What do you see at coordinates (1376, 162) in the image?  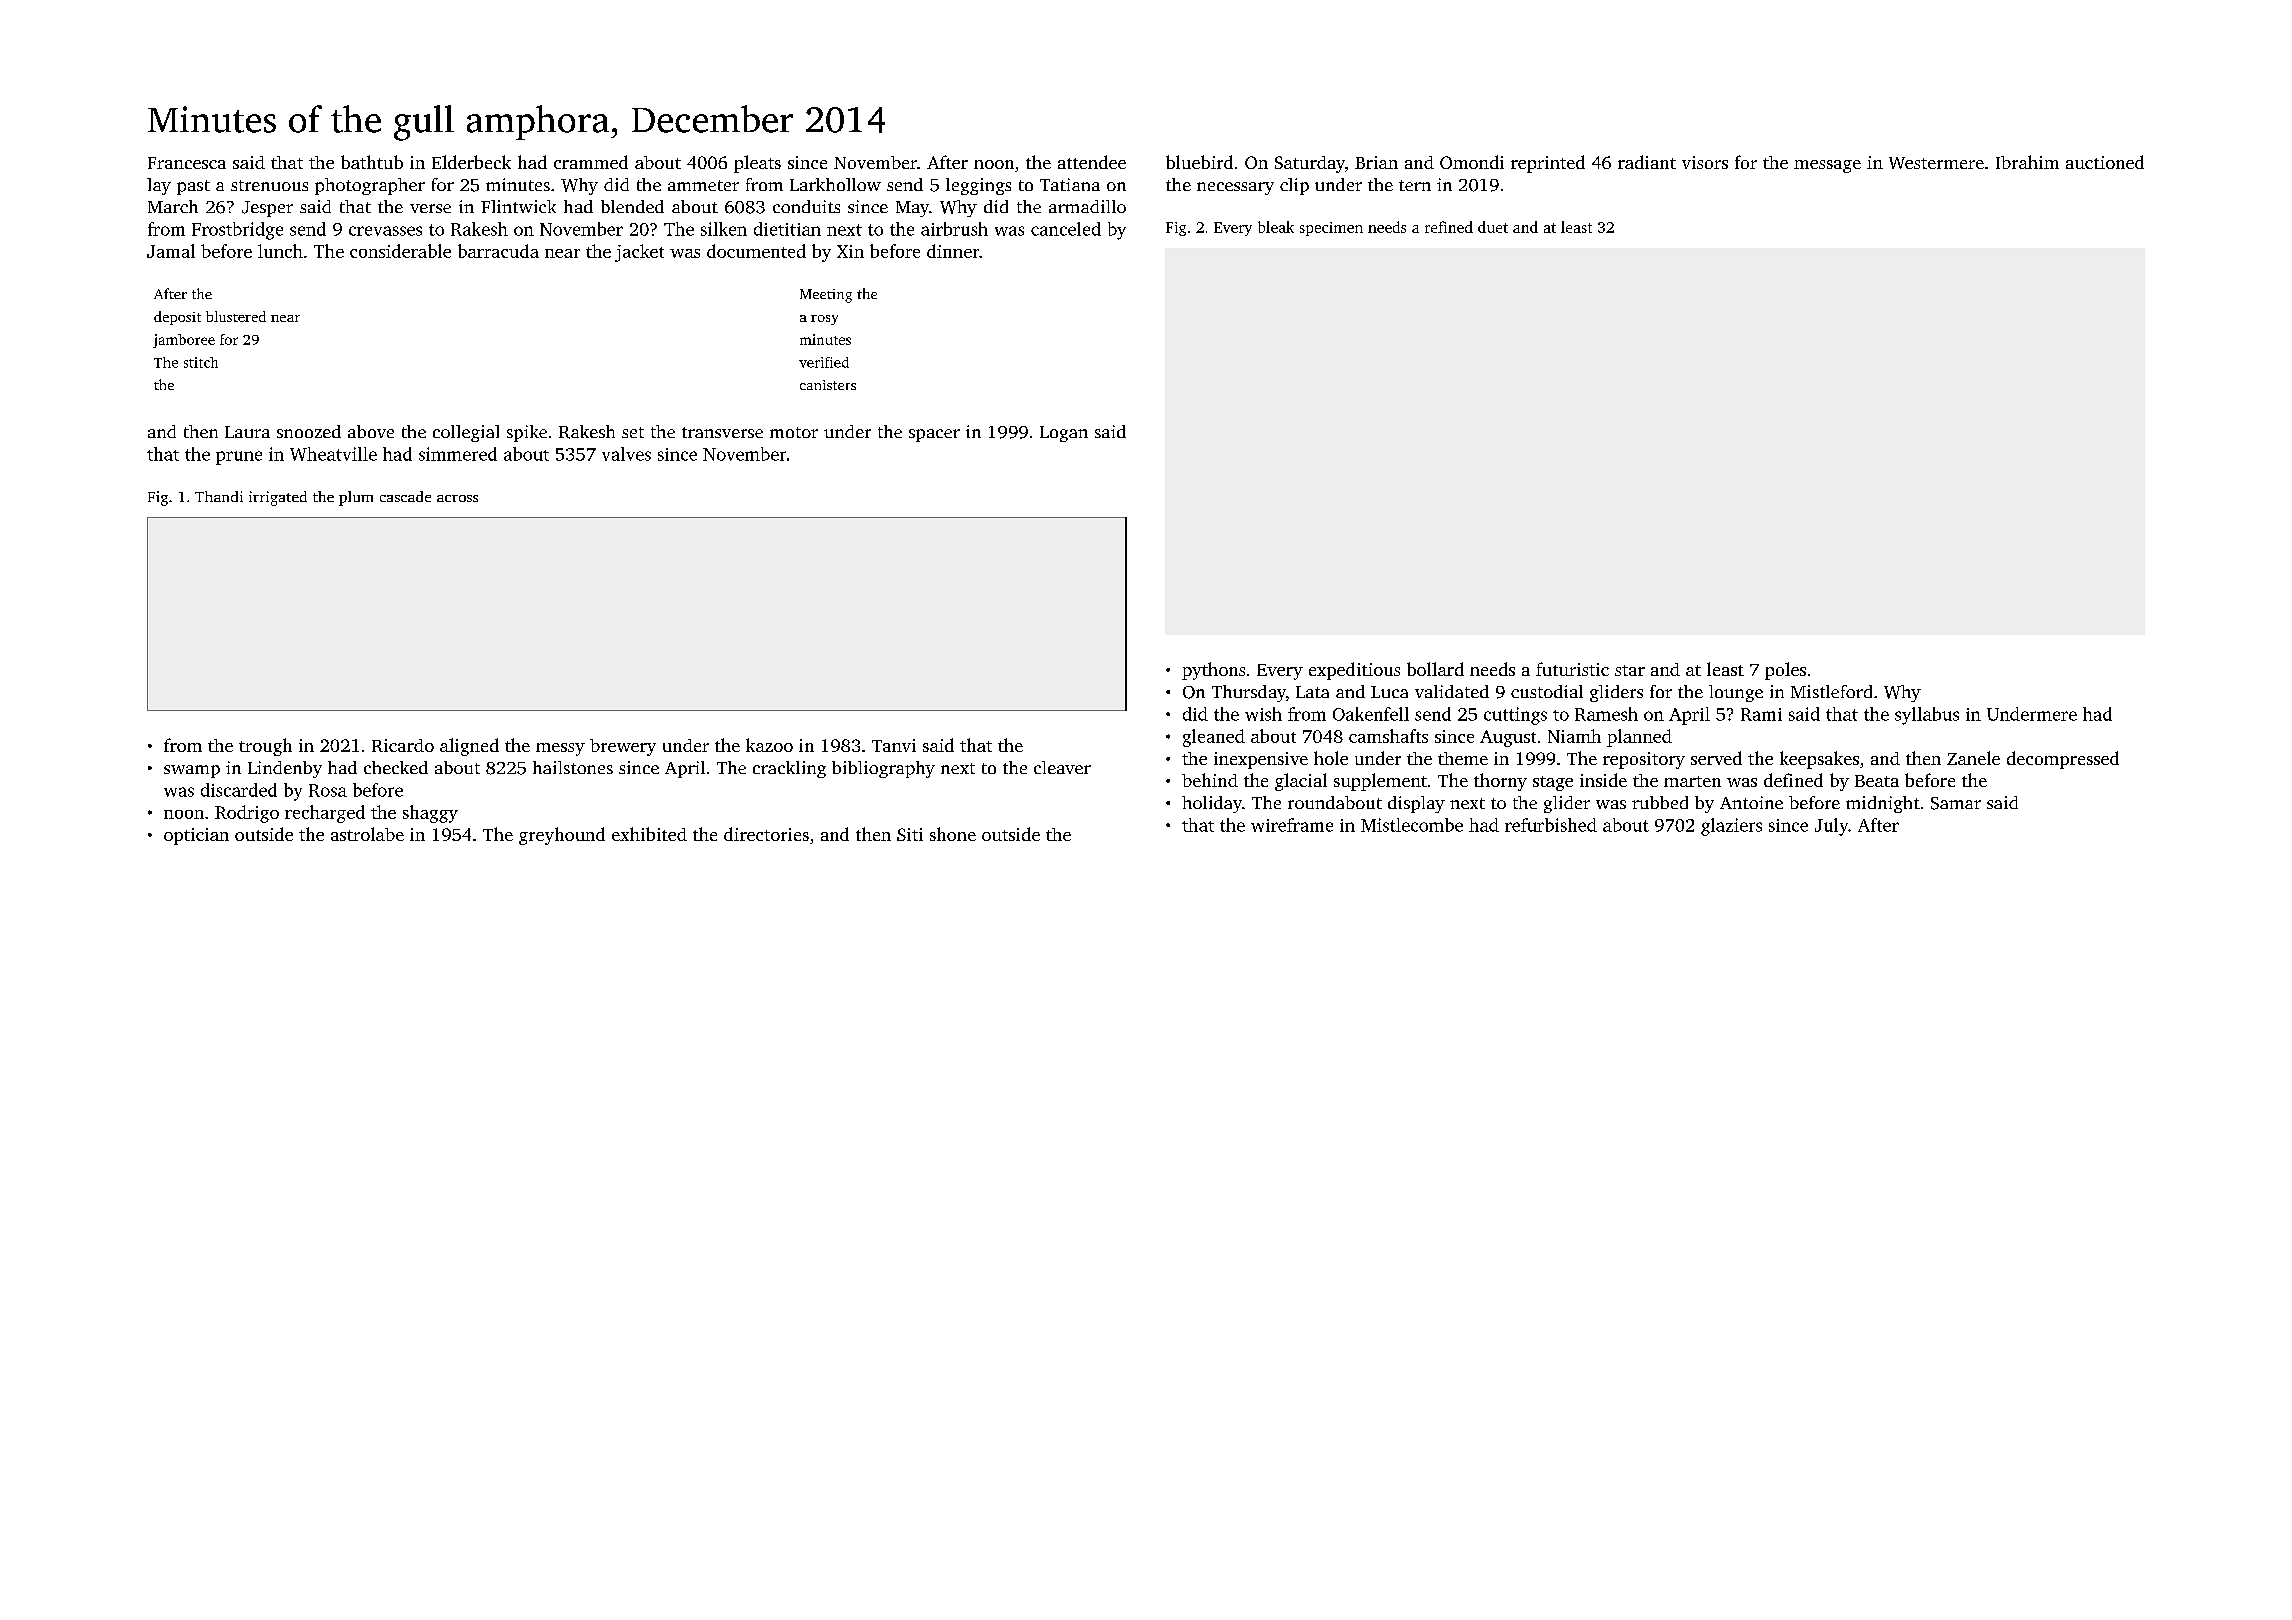 I see `Brian` at bounding box center [1376, 162].
